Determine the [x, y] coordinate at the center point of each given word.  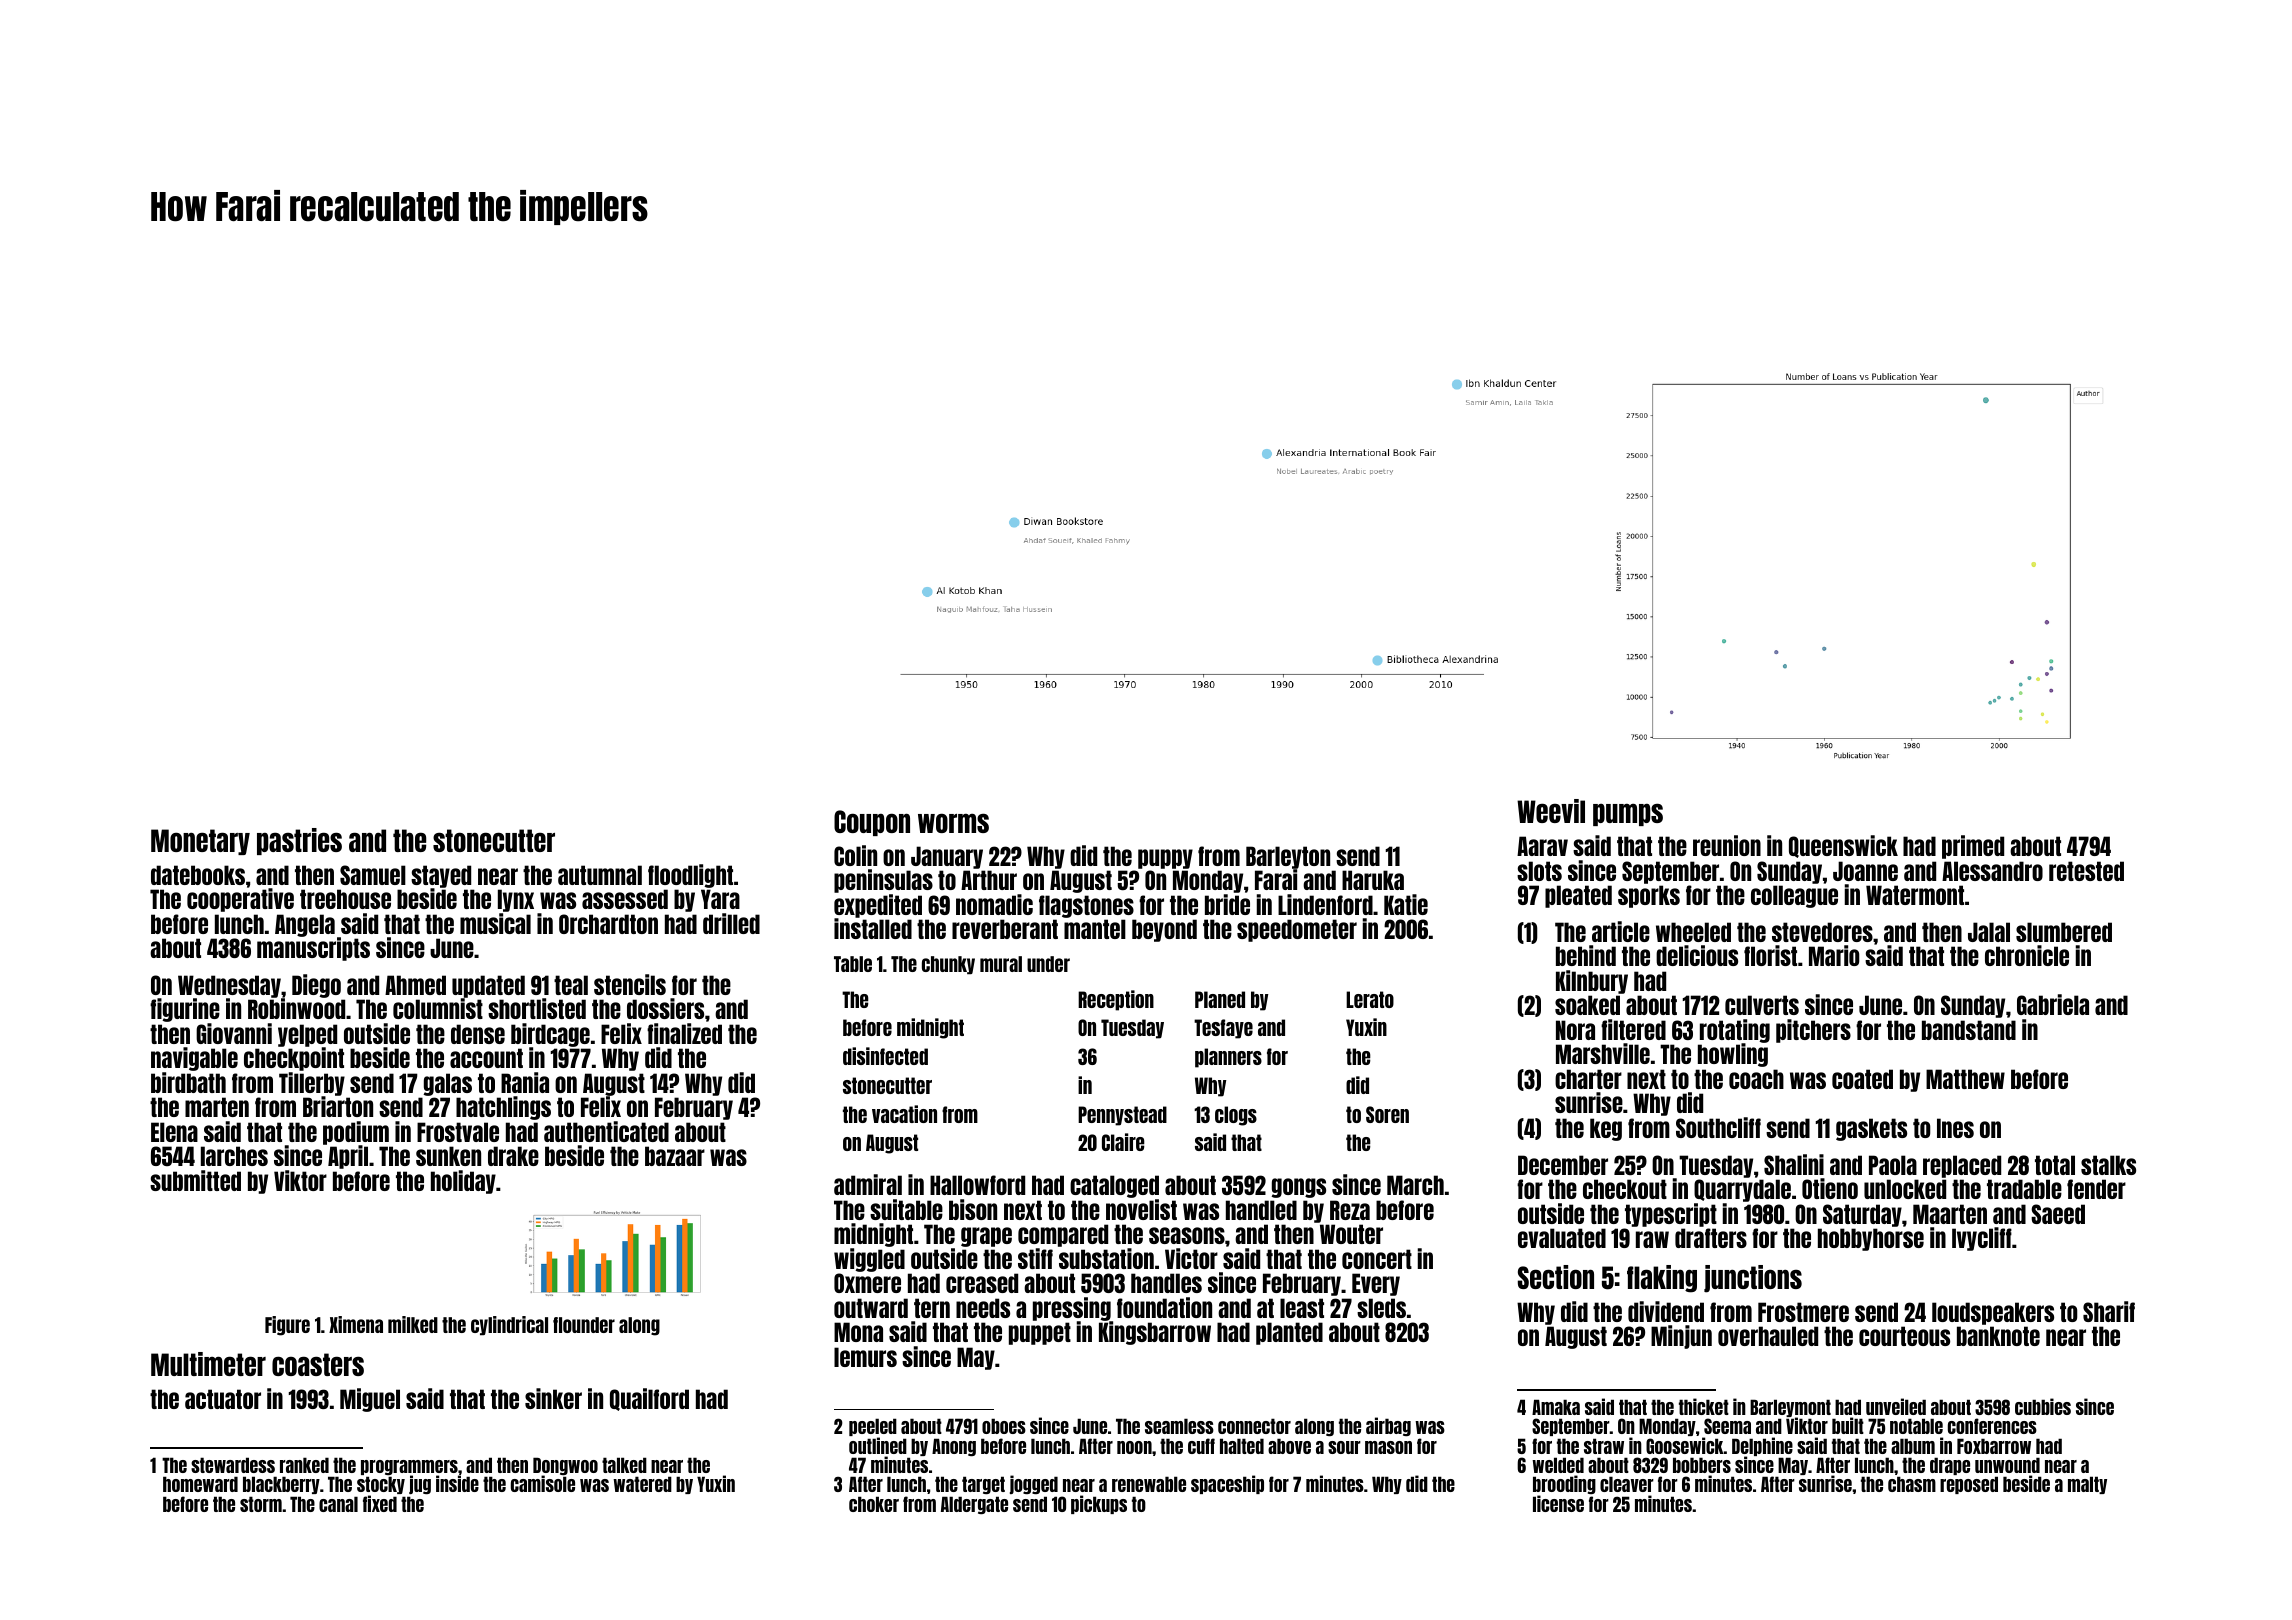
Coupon [872, 823]
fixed [380, 1503]
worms [953, 823]
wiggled [869, 1260]
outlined [878, 1445]
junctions [1753, 1279]
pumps [1628, 814]
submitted [195, 1180]
